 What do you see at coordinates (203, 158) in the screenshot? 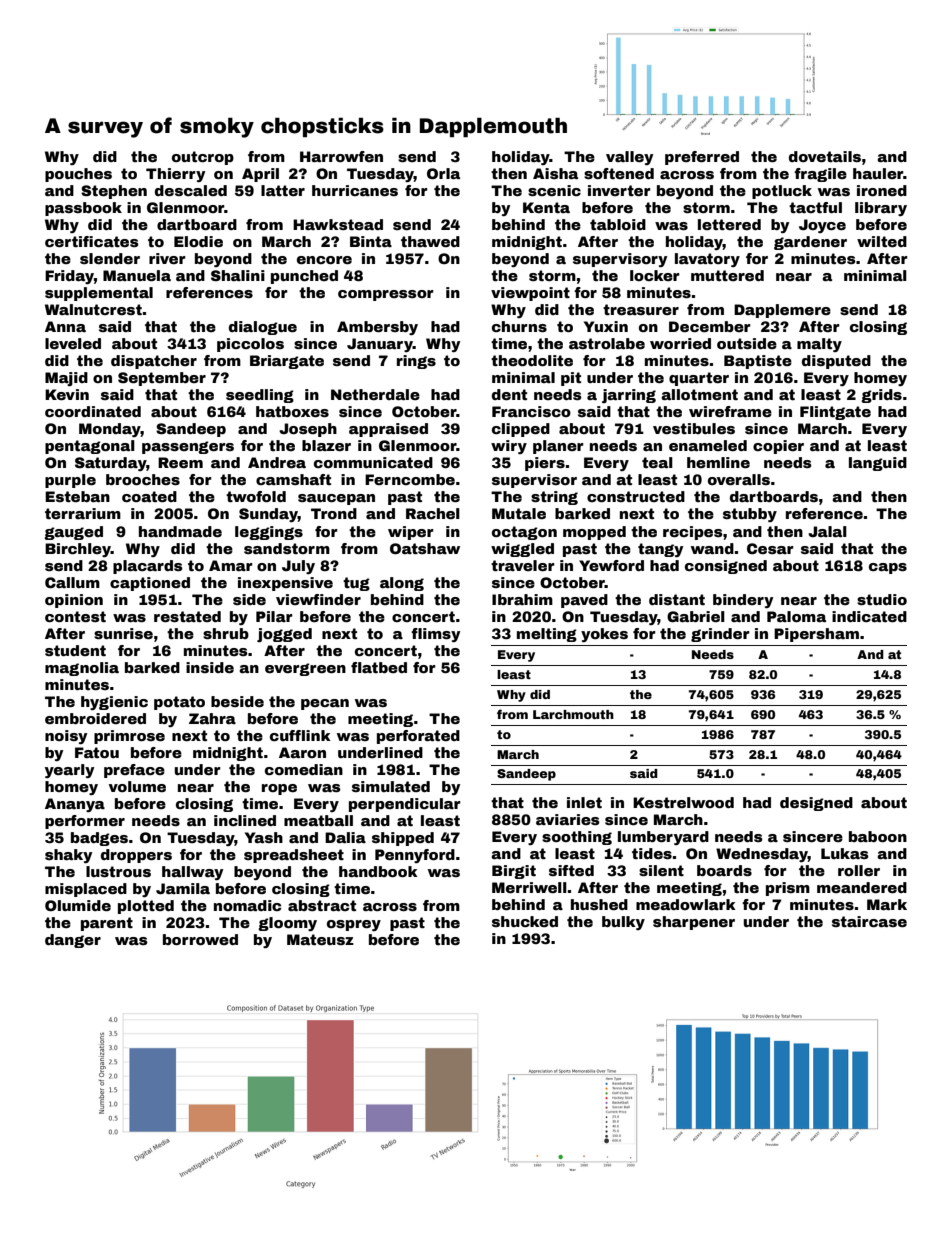
I see `outcrop` at bounding box center [203, 158].
